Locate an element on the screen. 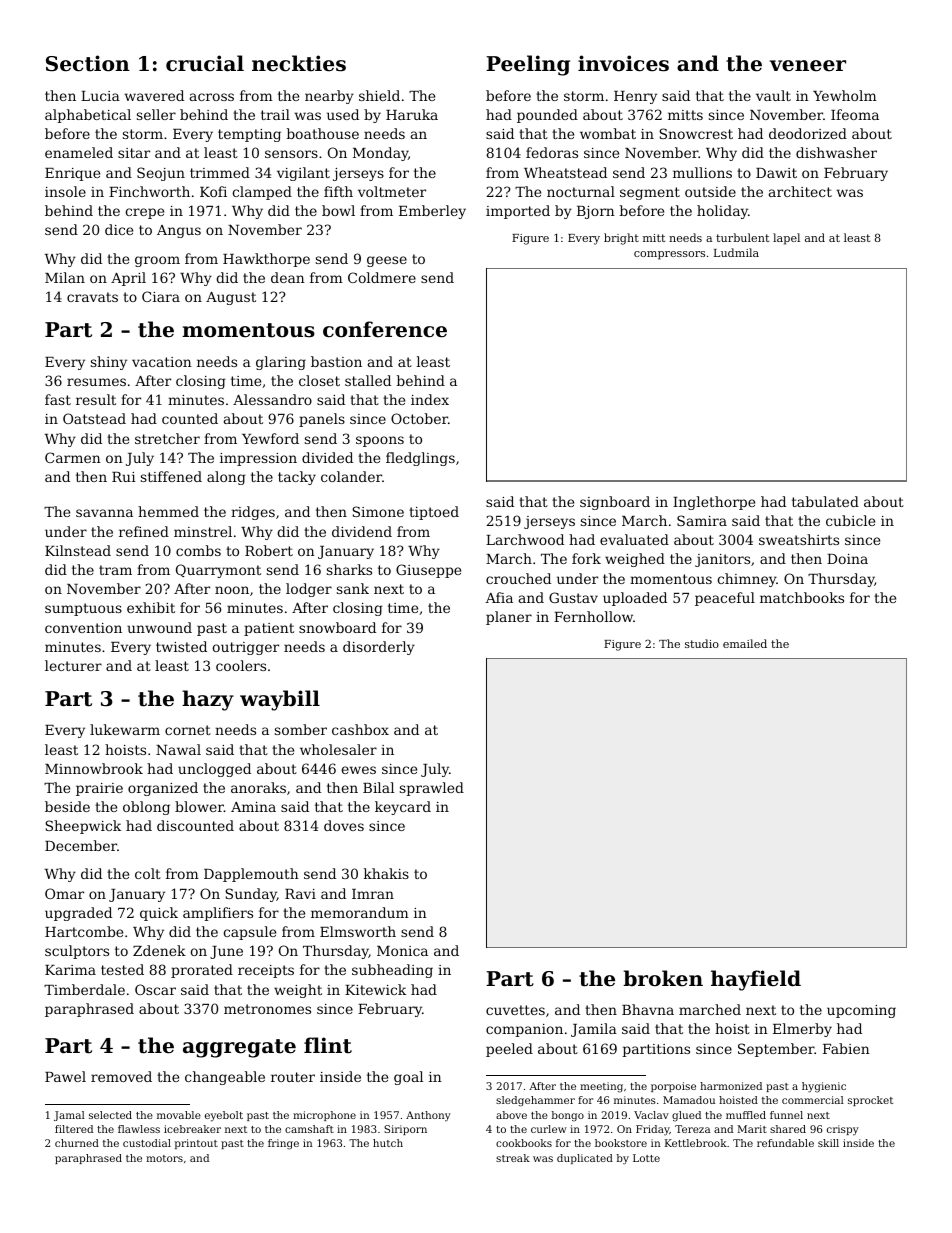 Image resolution: width=952 pixels, height=1233 pixels. index is located at coordinates (430, 399).
